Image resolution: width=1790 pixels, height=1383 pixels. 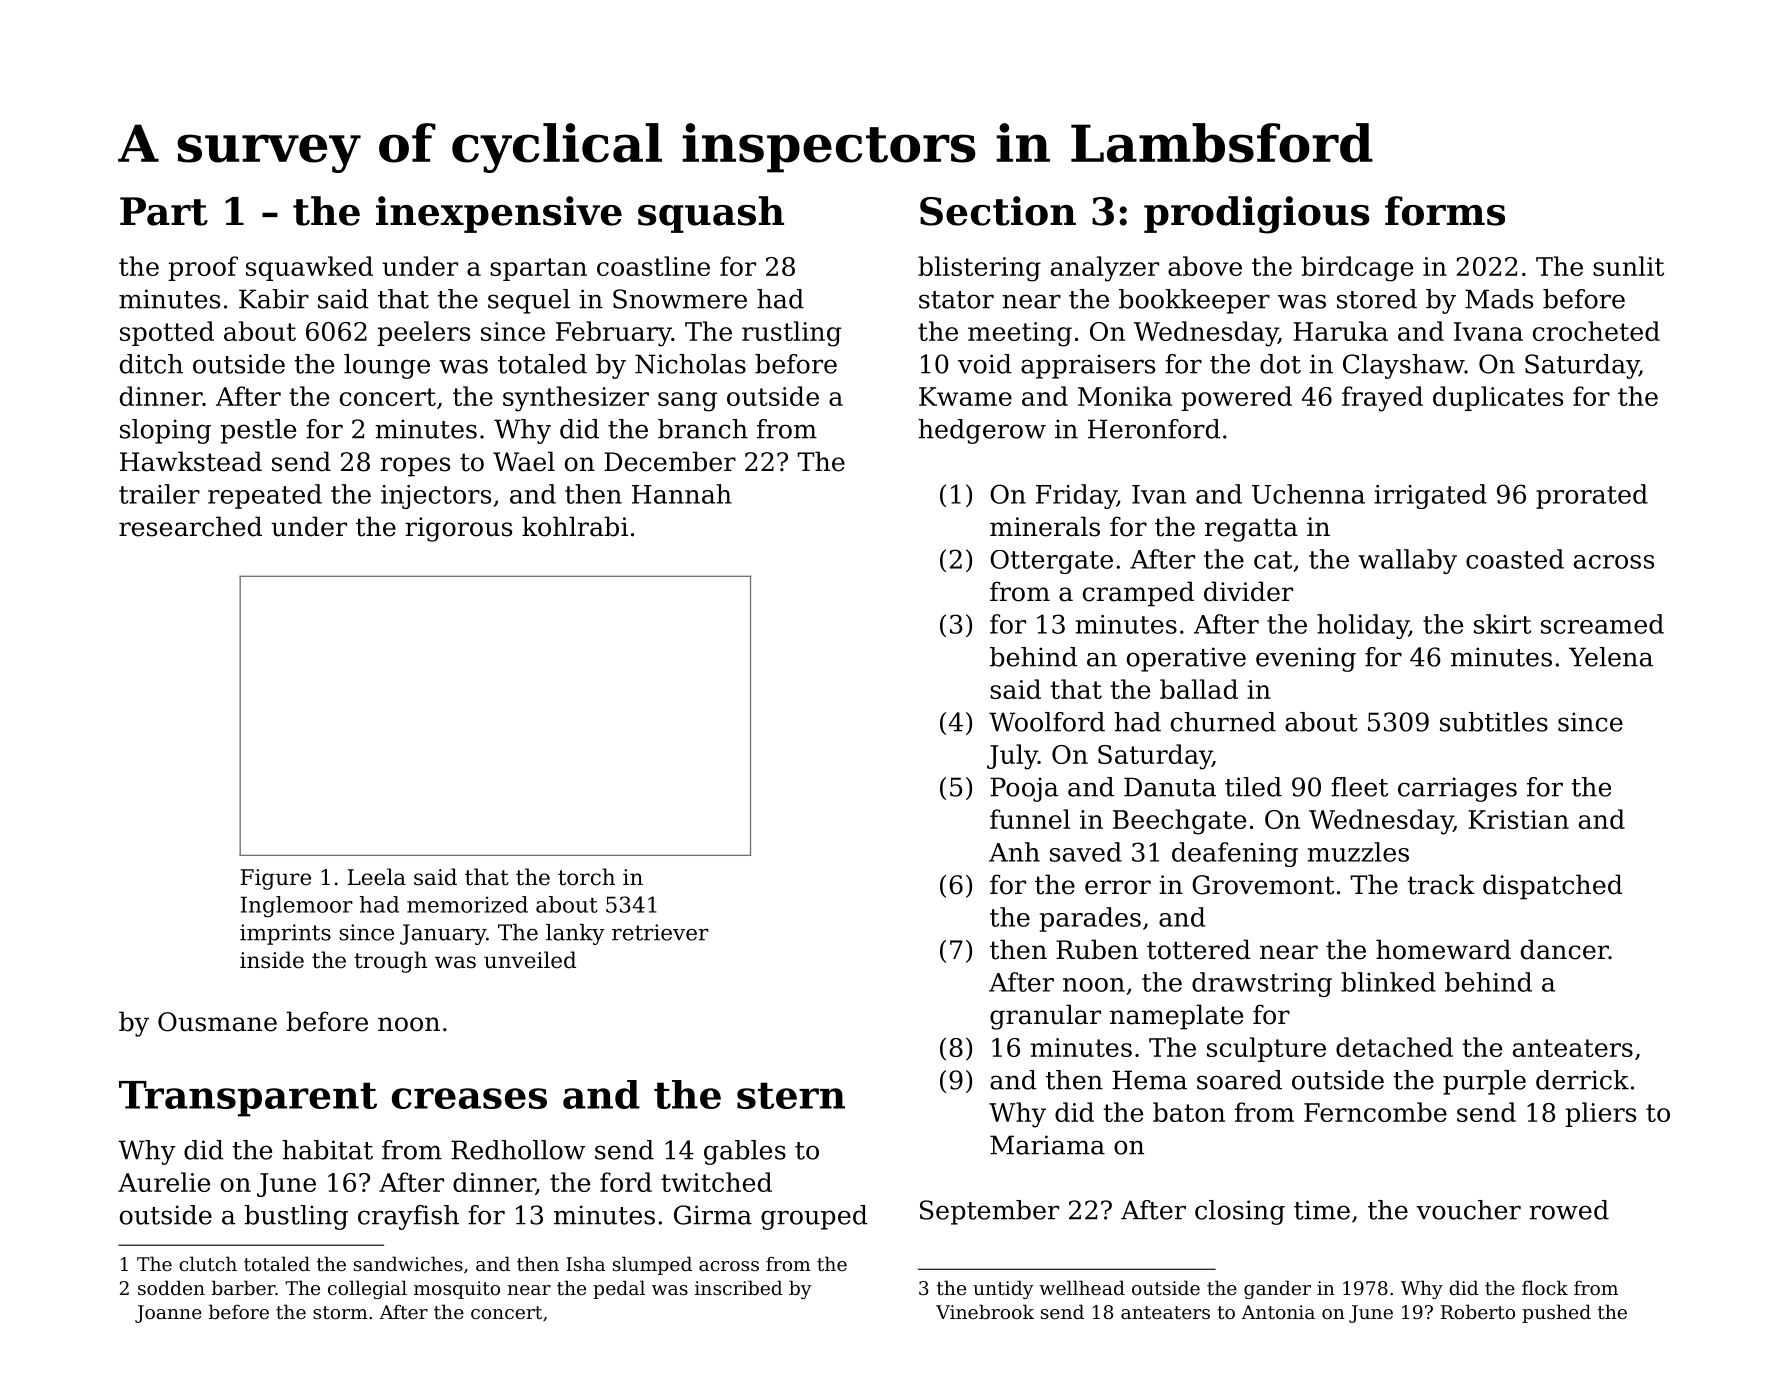 I want to click on minerals, so click(x=1045, y=526).
